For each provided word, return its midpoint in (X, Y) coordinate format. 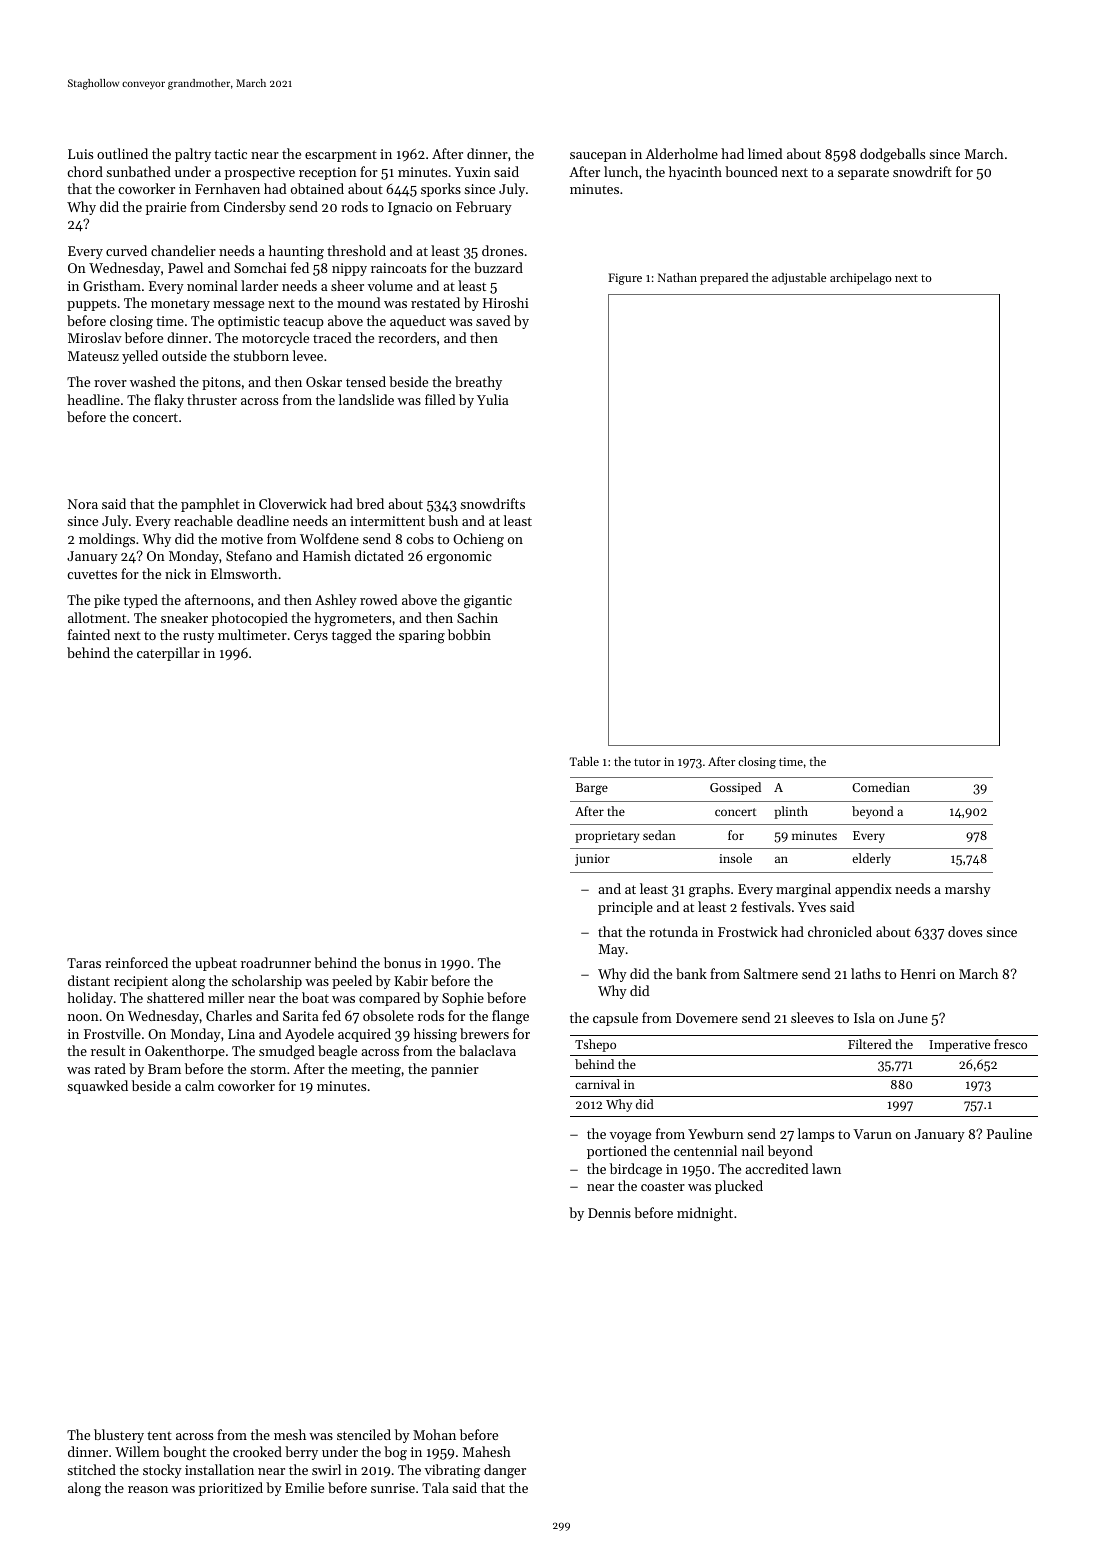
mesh (290, 1434)
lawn (826, 1168)
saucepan (598, 157)
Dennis (609, 1213)
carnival (597, 1084)
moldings (107, 540)
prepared (724, 279)
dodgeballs (892, 155)
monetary (180, 305)
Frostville (112, 1033)
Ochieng (478, 540)
